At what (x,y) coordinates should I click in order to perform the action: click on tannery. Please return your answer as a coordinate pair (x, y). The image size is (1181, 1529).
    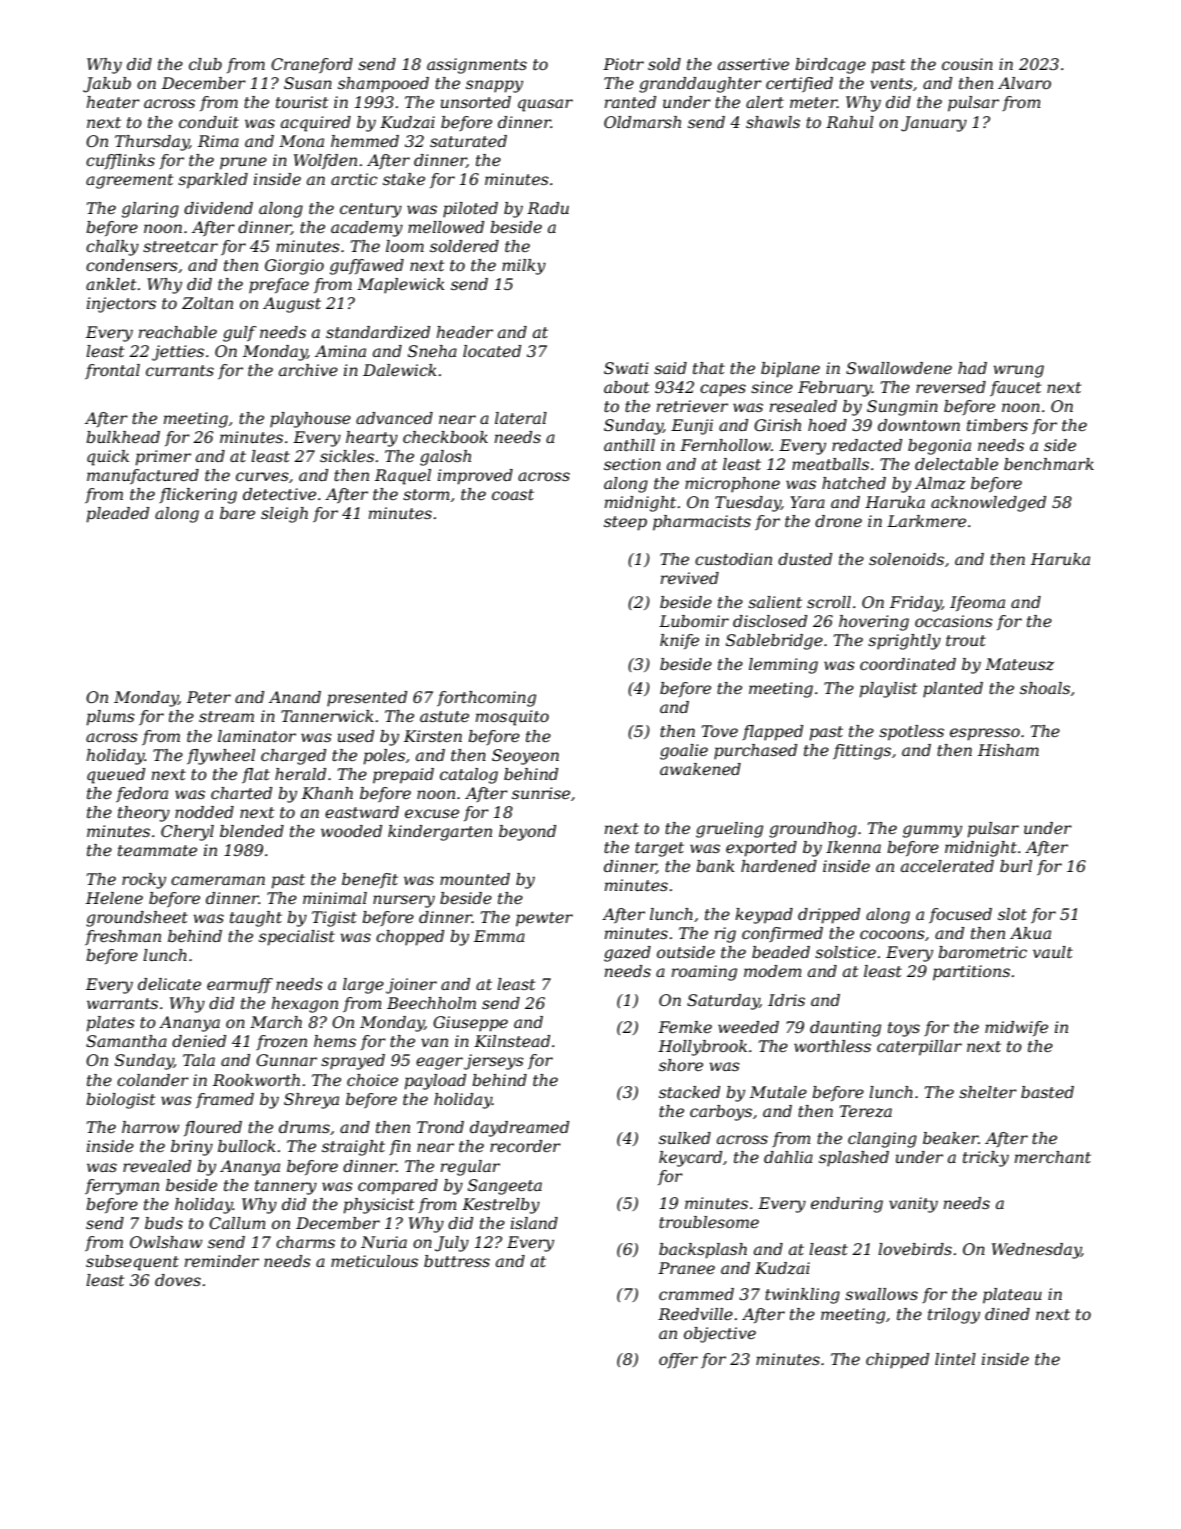
    Looking at the image, I should click on (286, 1187).
